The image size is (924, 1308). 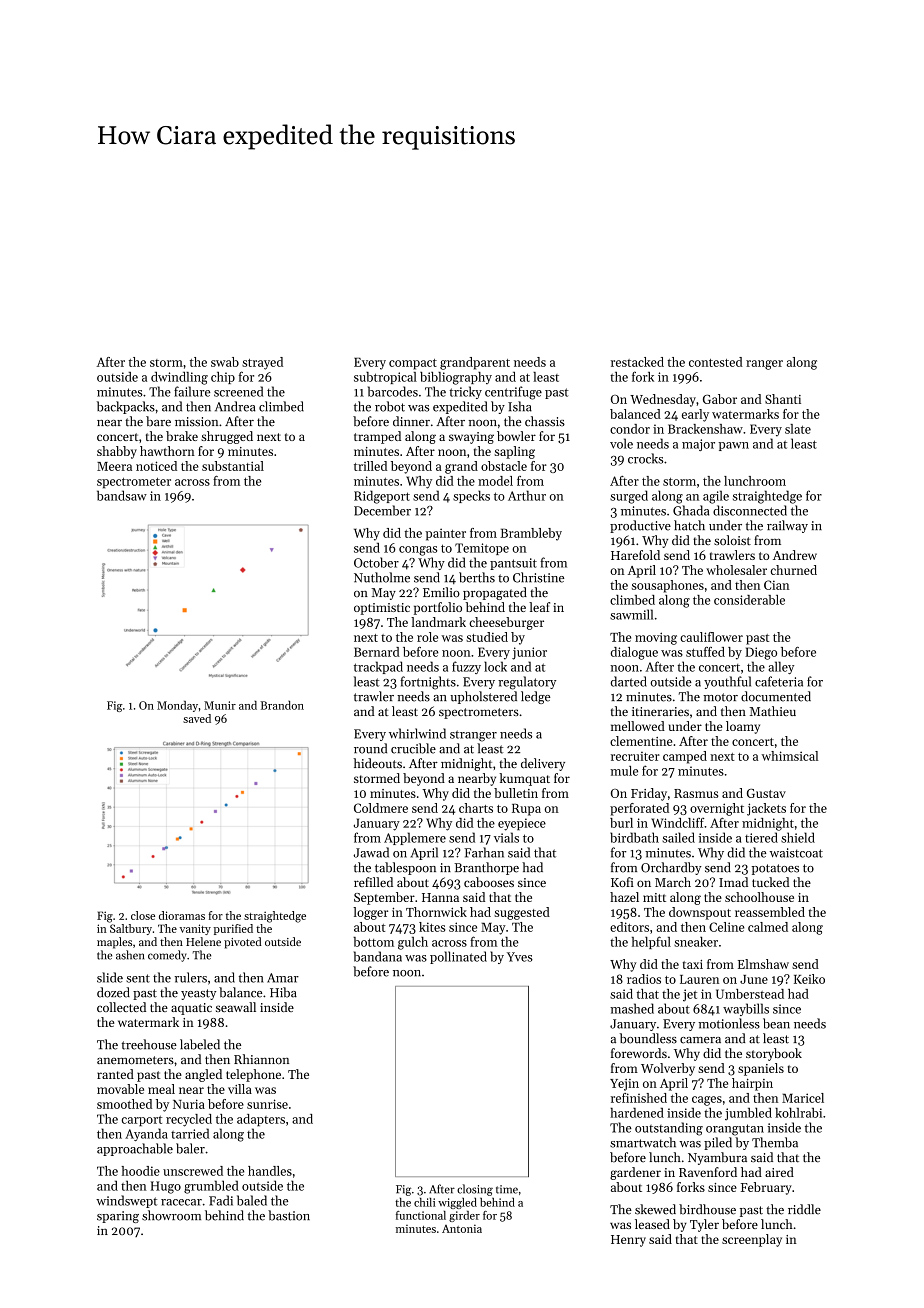 What do you see at coordinates (798, 429) in the screenshot?
I see `slate` at bounding box center [798, 429].
